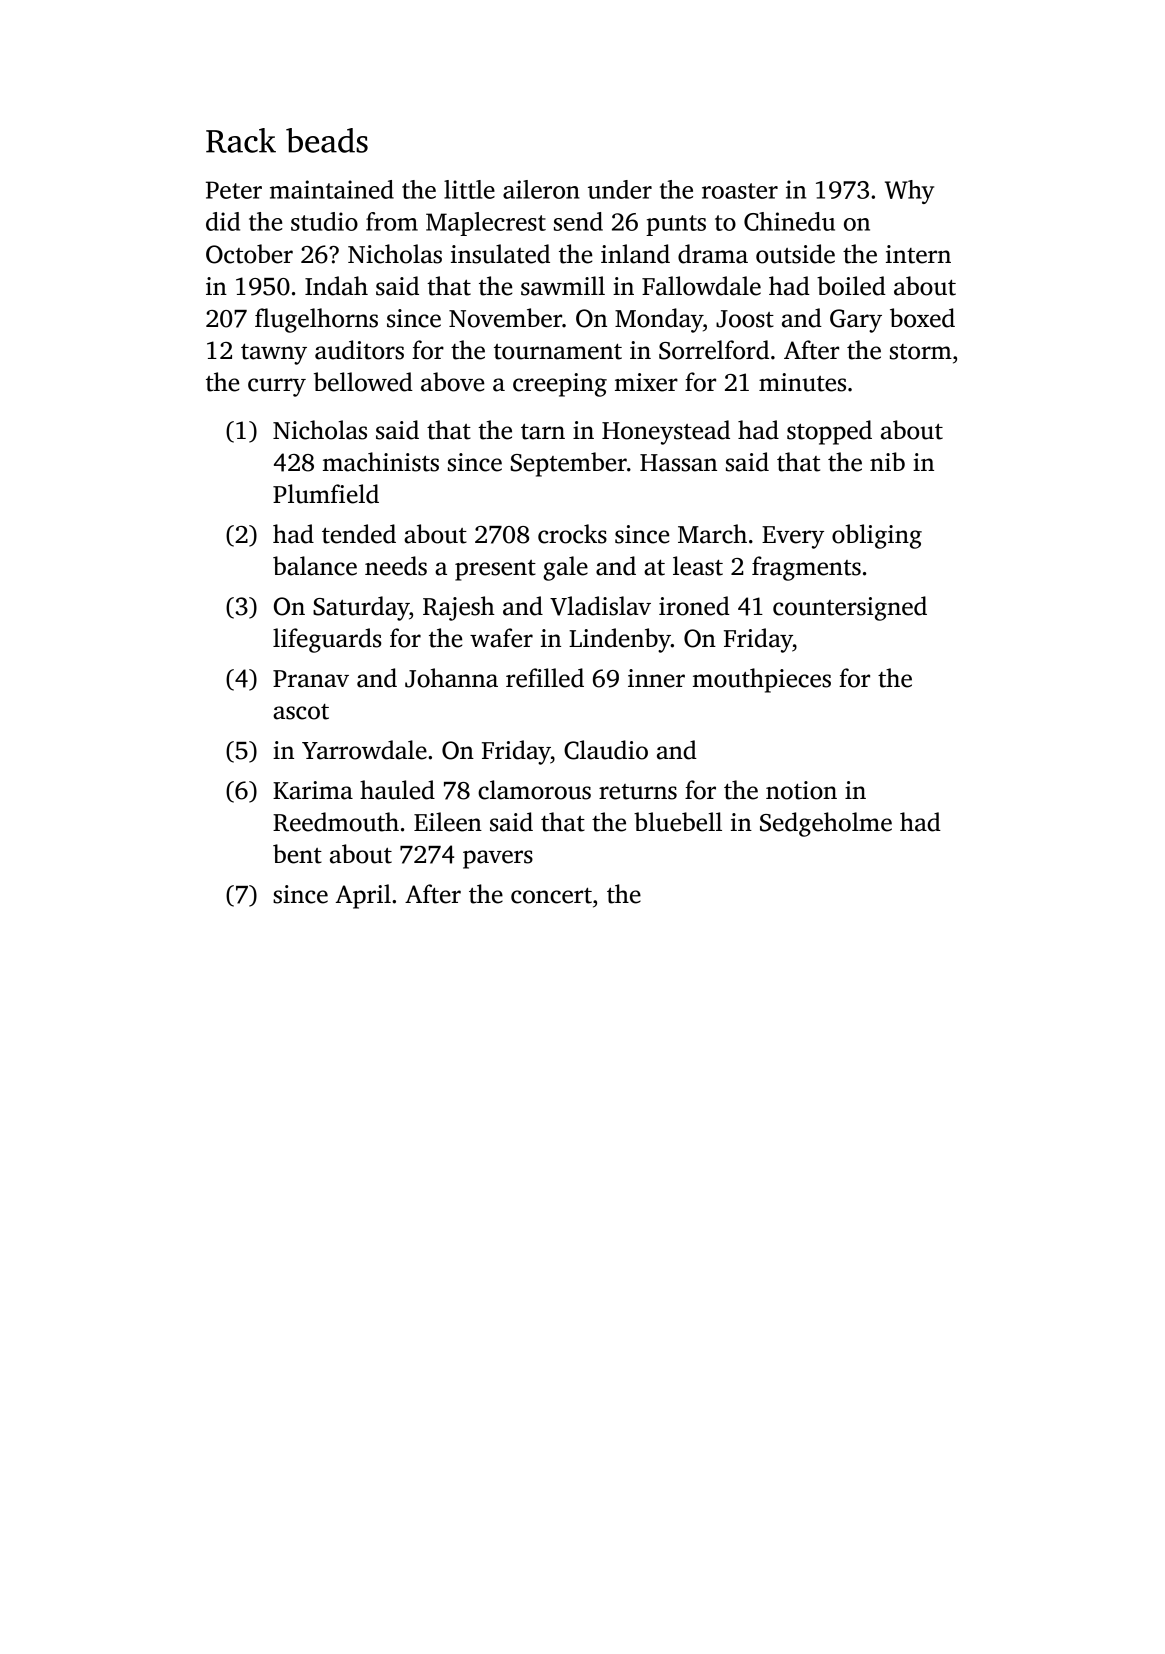 The height and width of the document is (1654, 1165). What do you see at coordinates (850, 608) in the document?
I see `countersigned` at bounding box center [850, 608].
